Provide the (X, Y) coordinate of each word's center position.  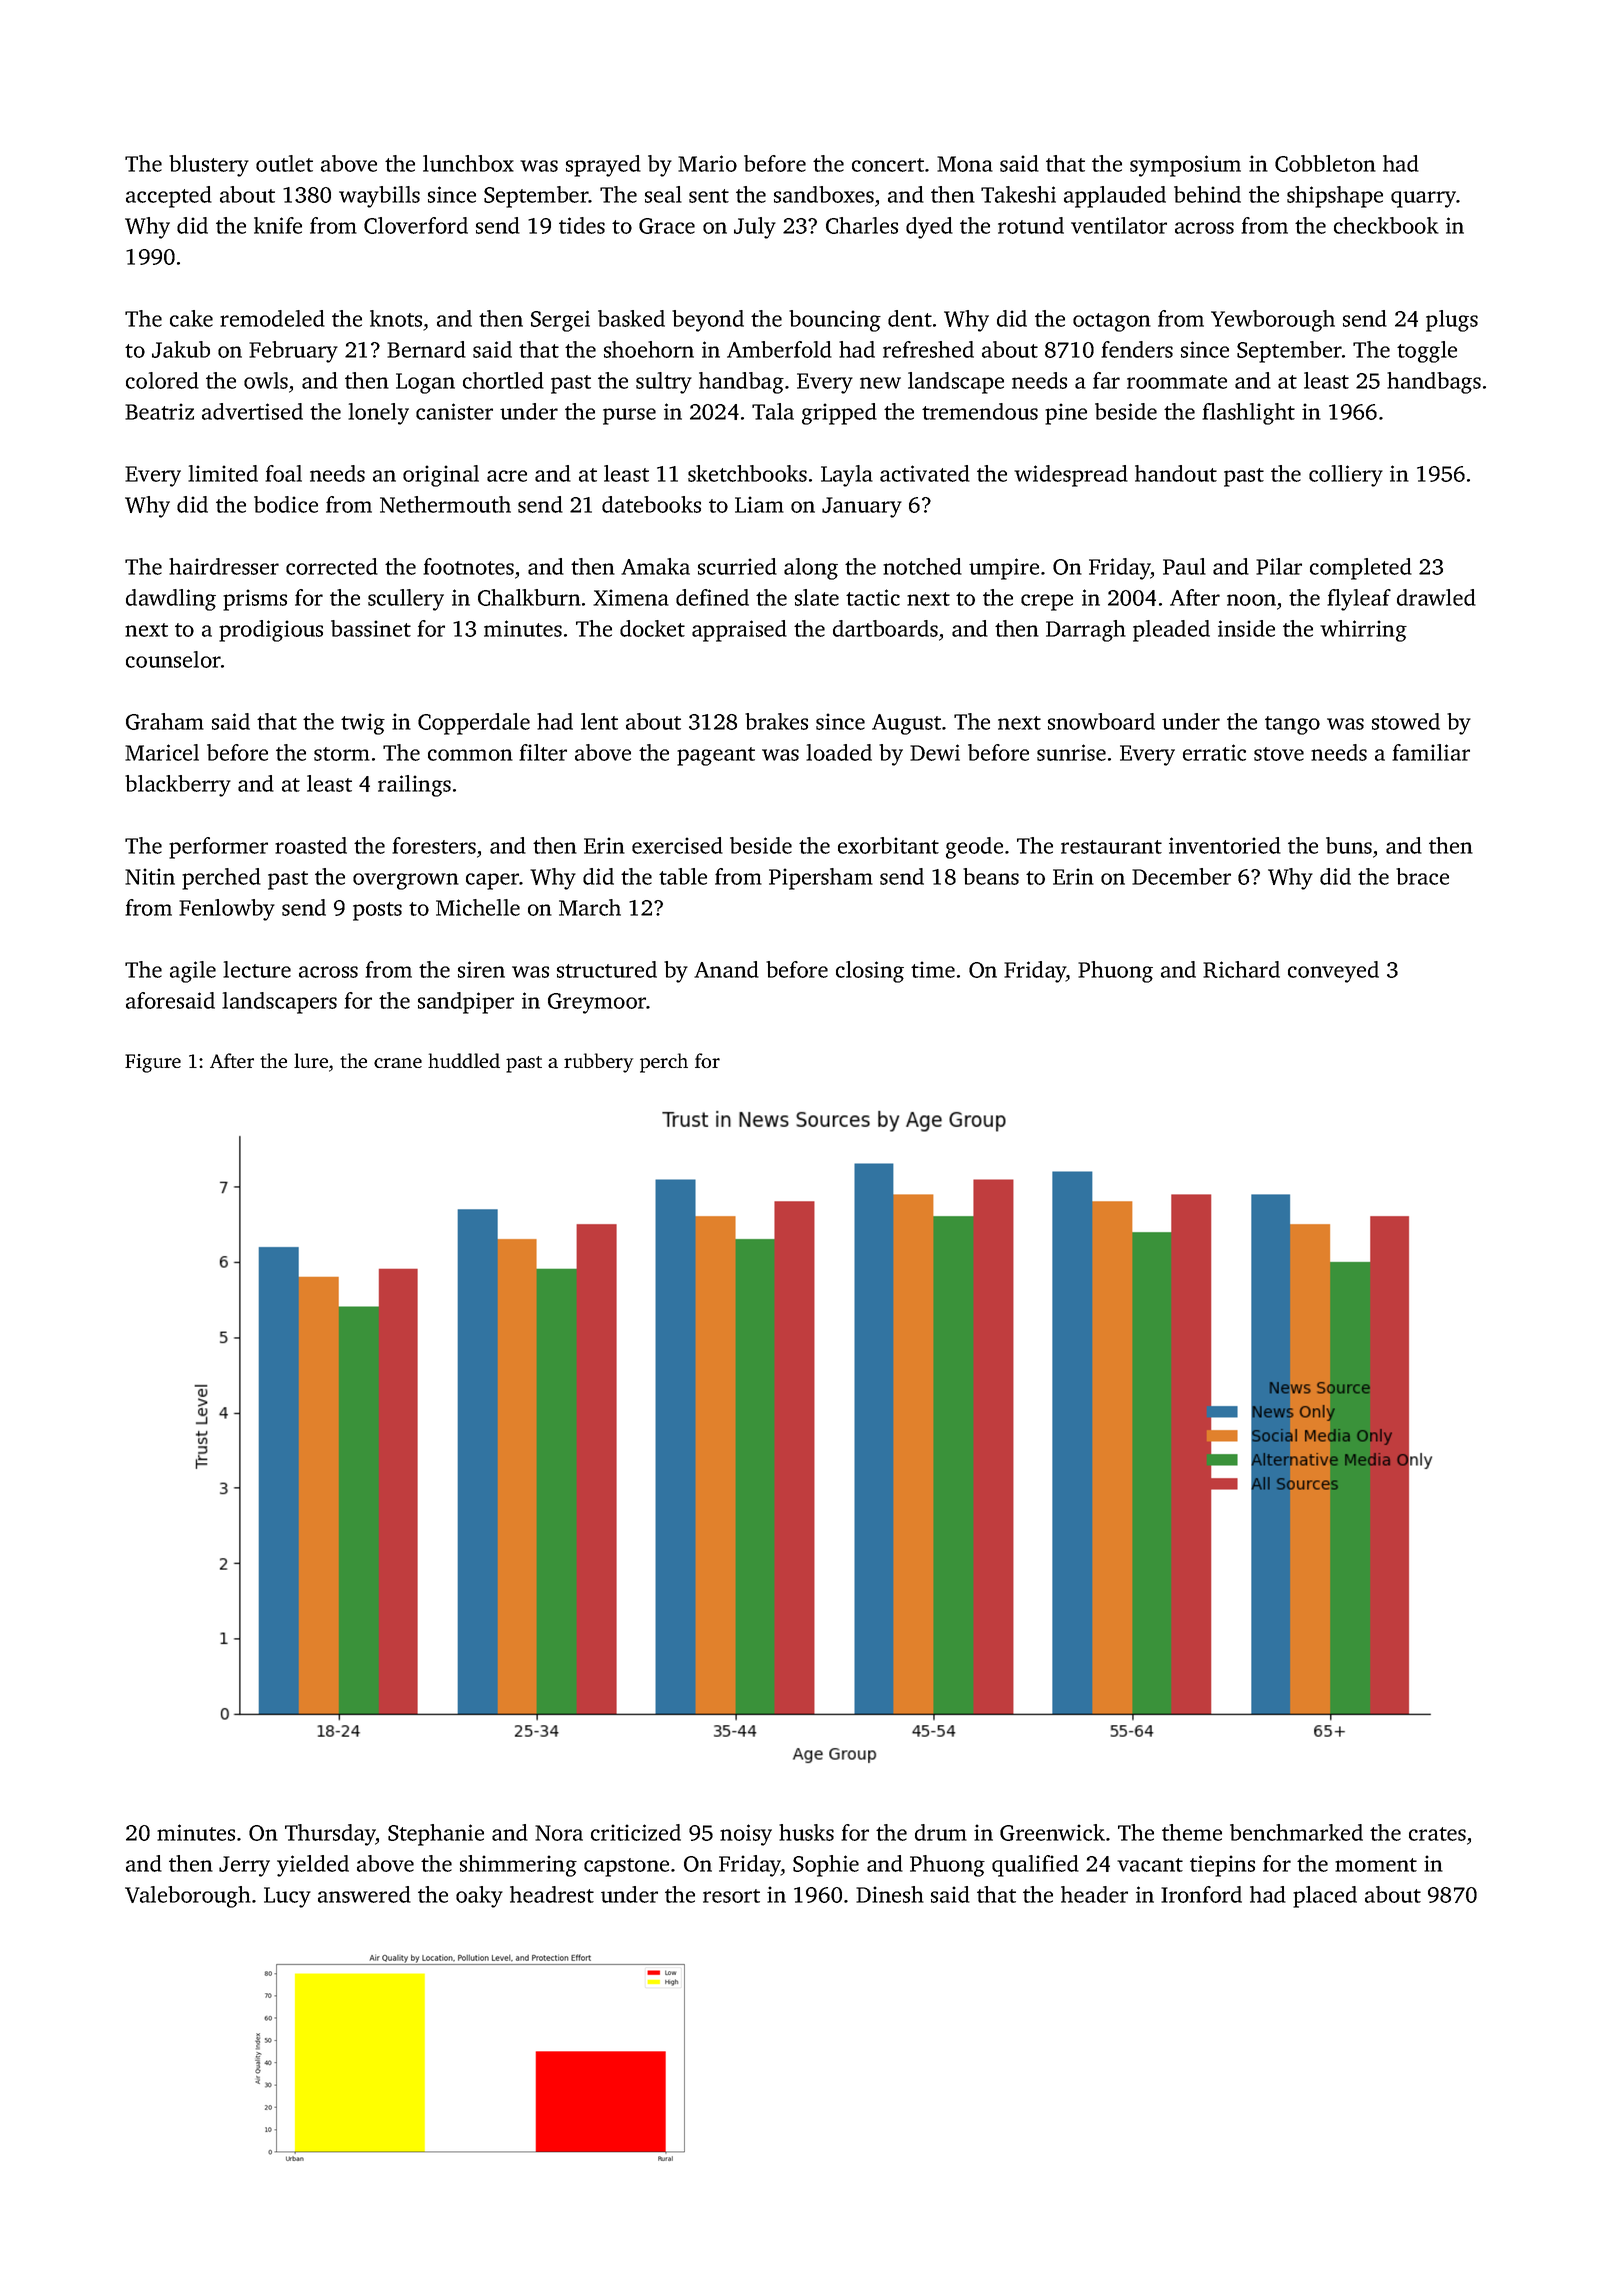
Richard (1241, 969)
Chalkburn (529, 597)
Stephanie (436, 1835)
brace (1422, 876)
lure (311, 1060)
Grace (667, 226)
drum (941, 1832)
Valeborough (188, 1897)
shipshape (1335, 197)
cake (191, 318)
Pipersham (821, 879)
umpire (1004, 569)
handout (1176, 473)
